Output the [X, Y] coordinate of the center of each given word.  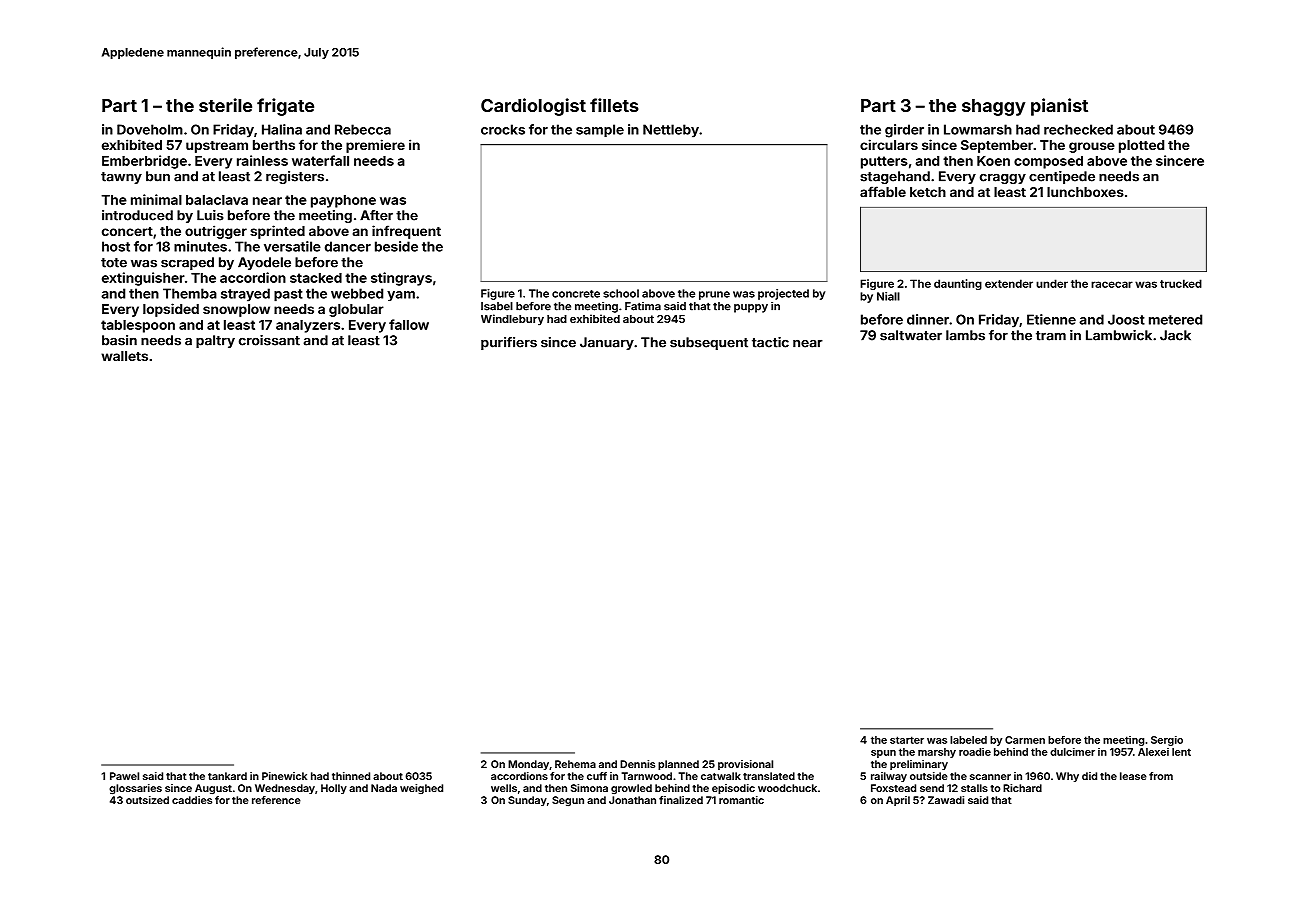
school [621, 293]
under [1052, 283]
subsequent [709, 343]
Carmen [1025, 740]
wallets [124, 356]
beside [396, 246]
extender [1009, 283]
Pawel [124, 776]
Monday [528, 765]
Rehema [575, 764]
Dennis [637, 764]
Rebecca [363, 129]
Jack [1175, 335]
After [376, 215]
